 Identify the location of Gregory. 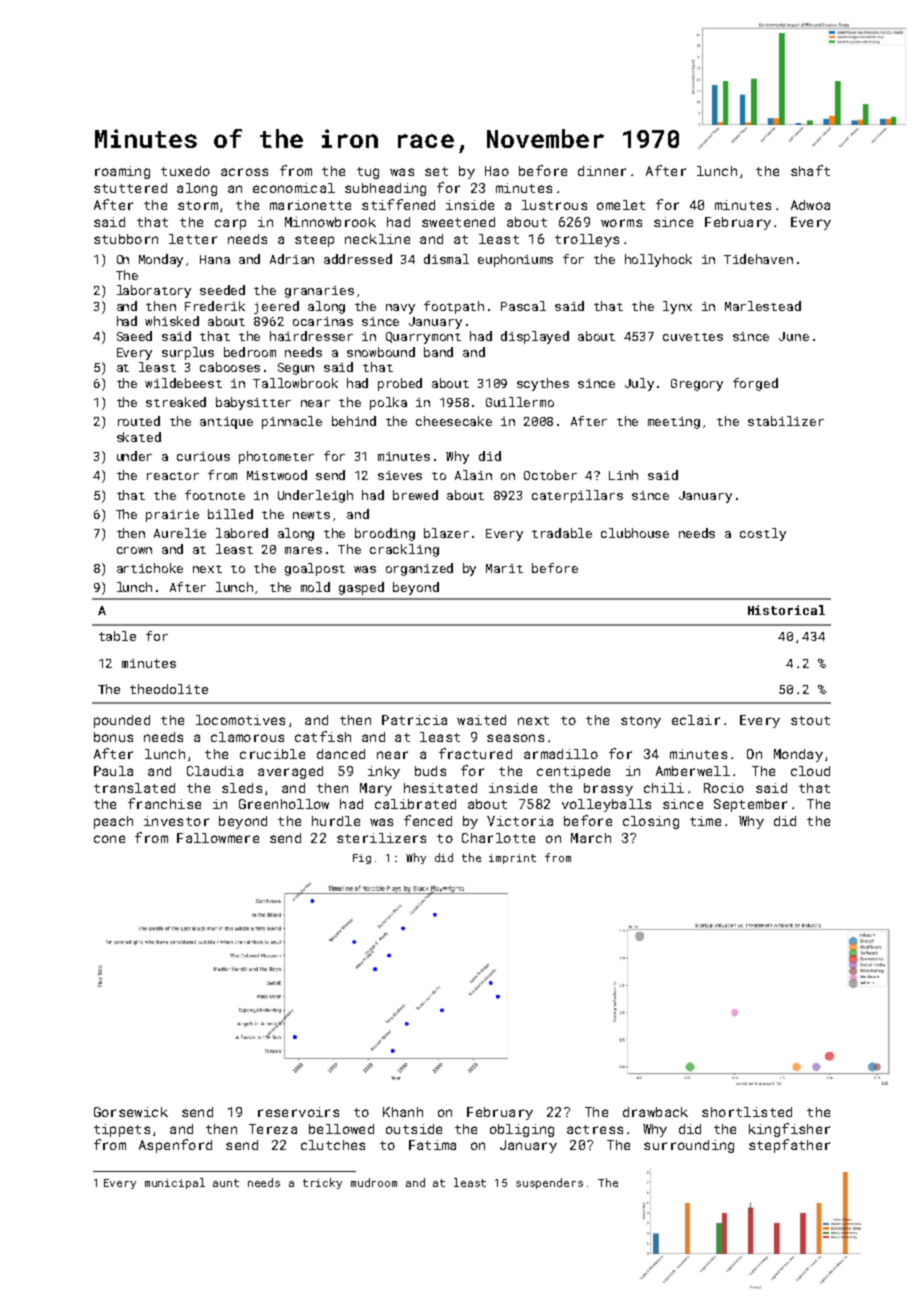
(697, 385).
